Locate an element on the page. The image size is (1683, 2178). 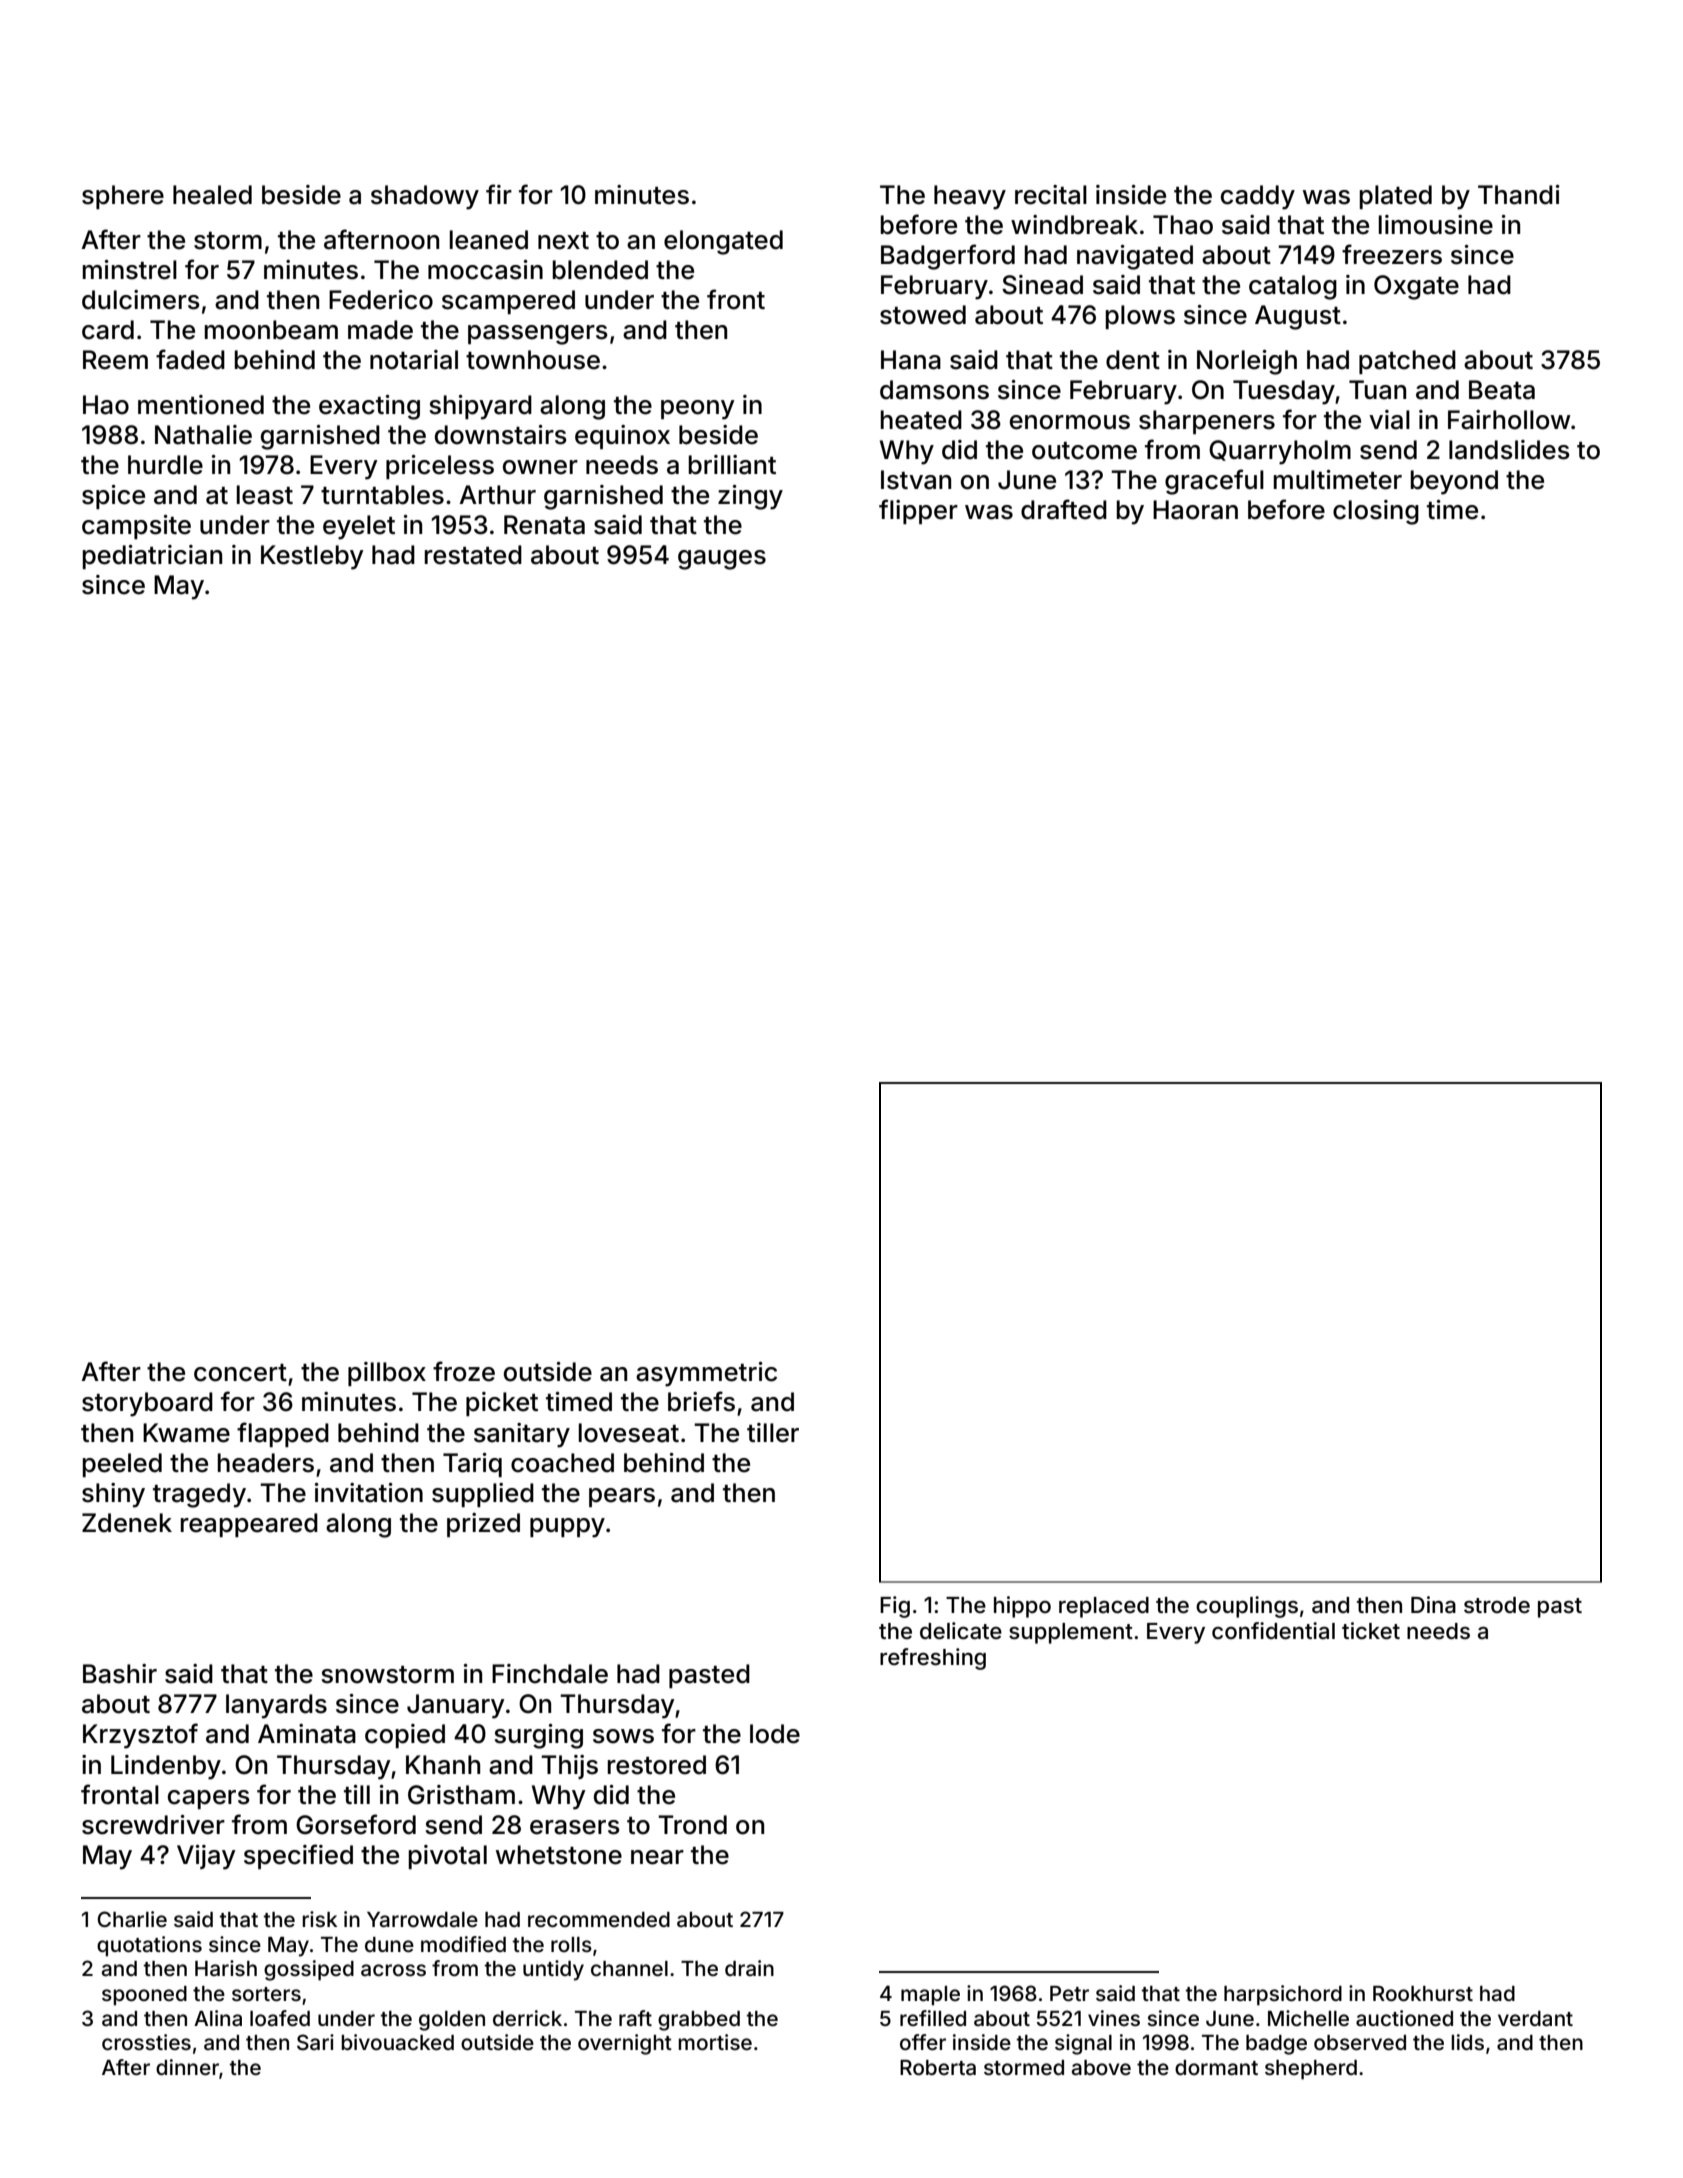
asymmetric is located at coordinates (706, 1374).
